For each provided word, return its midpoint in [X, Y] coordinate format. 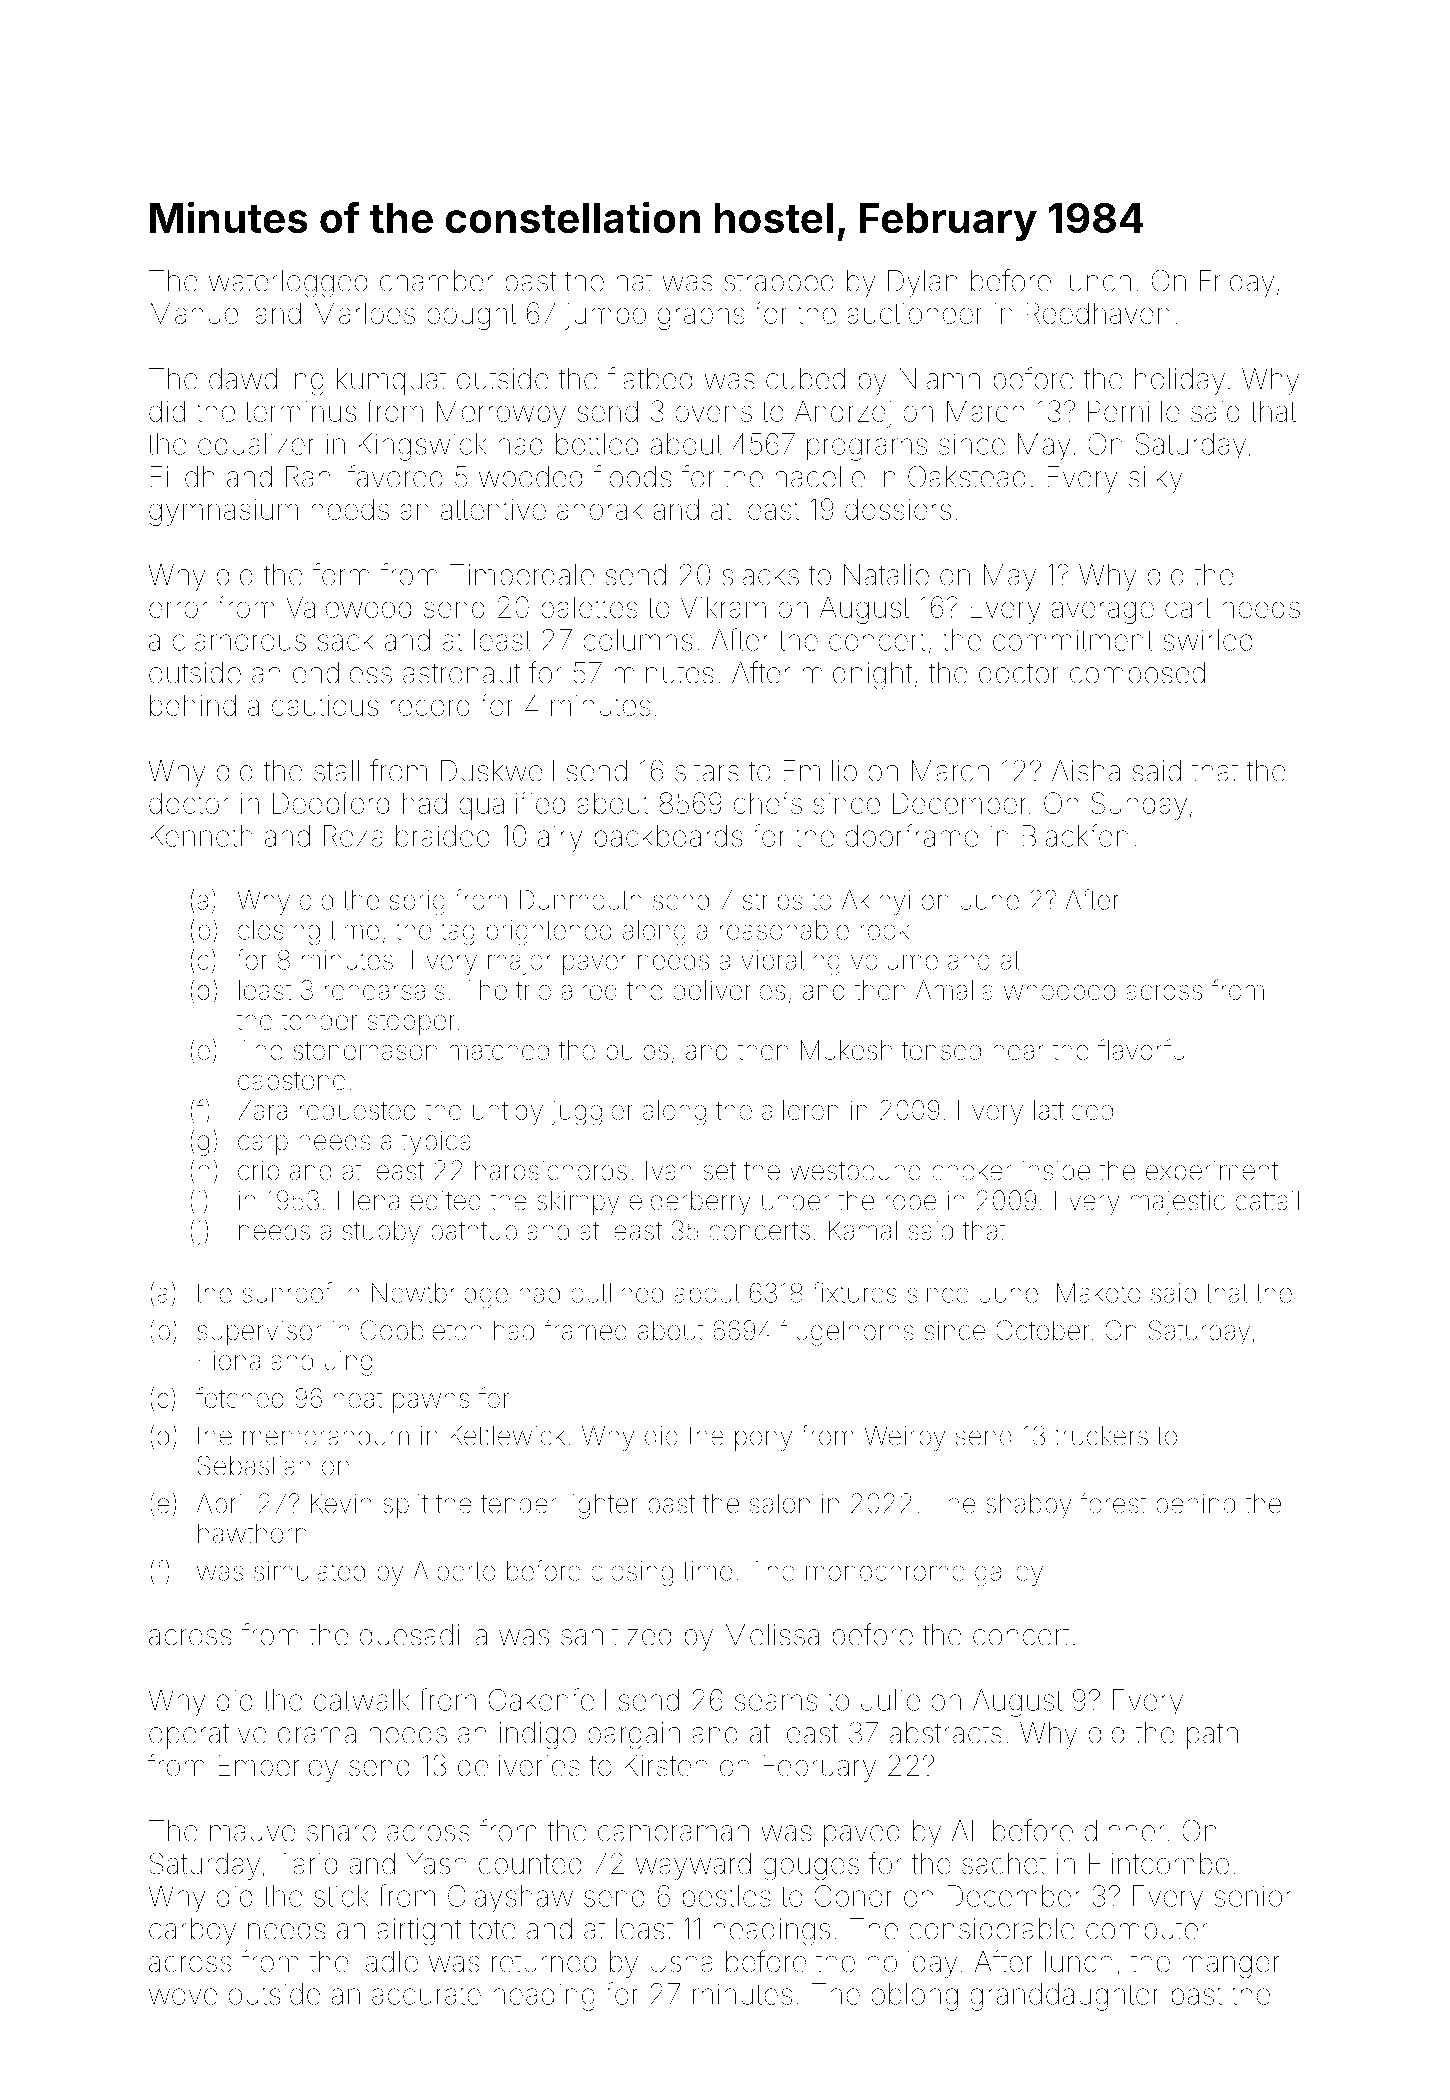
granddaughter [1065, 1997]
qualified [512, 805]
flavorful [1144, 1049]
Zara [262, 1110]
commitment [1073, 640]
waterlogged [288, 284]
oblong [914, 1997]
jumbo [605, 316]
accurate [426, 1995]
